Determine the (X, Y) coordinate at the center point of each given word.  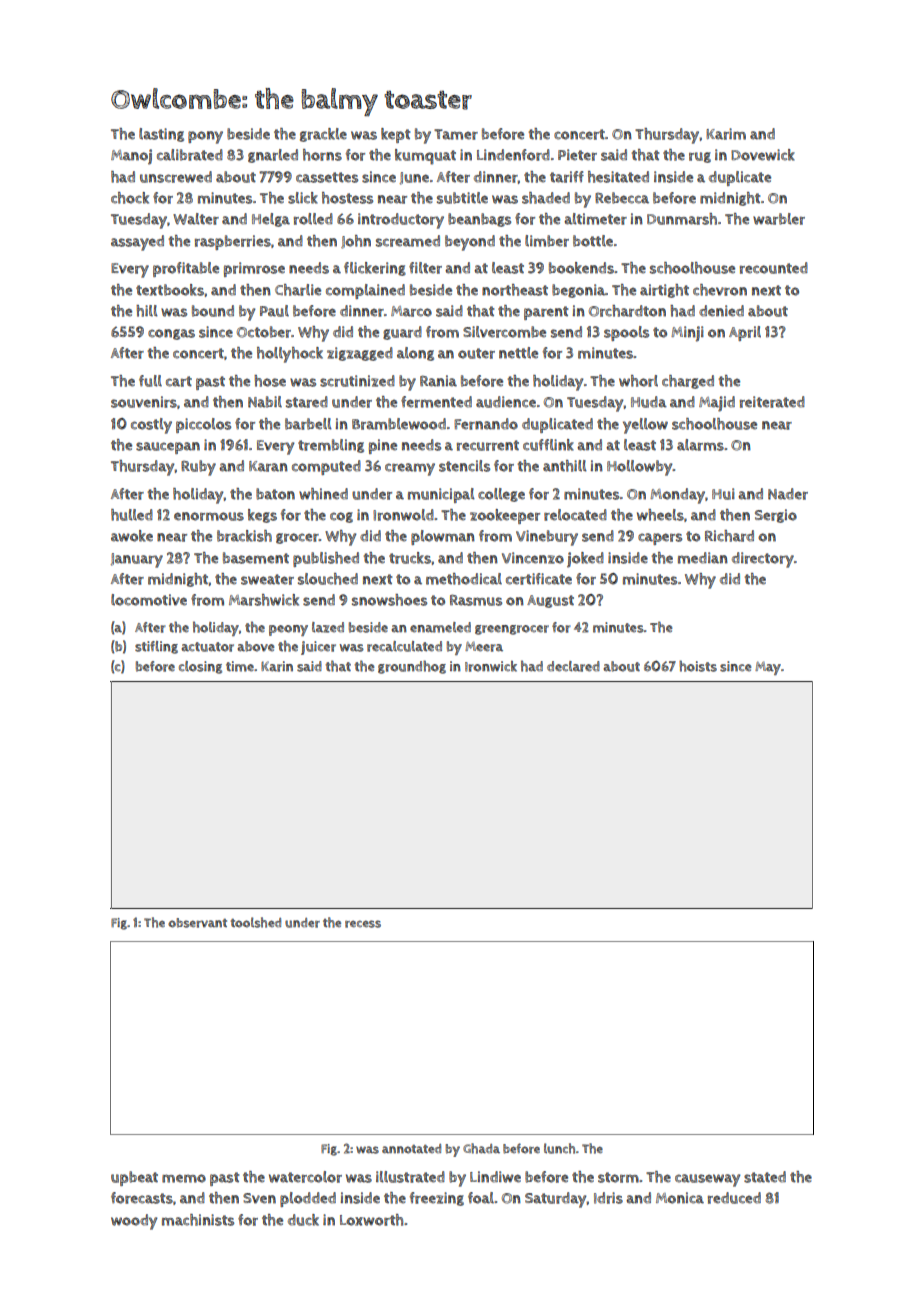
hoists (698, 666)
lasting (161, 135)
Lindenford (513, 155)
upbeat (134, 1178)
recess (363, 924)
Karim (726, 134)
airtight (664, 291)
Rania (438, 381)
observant (197, 923)
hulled (132, 515)
